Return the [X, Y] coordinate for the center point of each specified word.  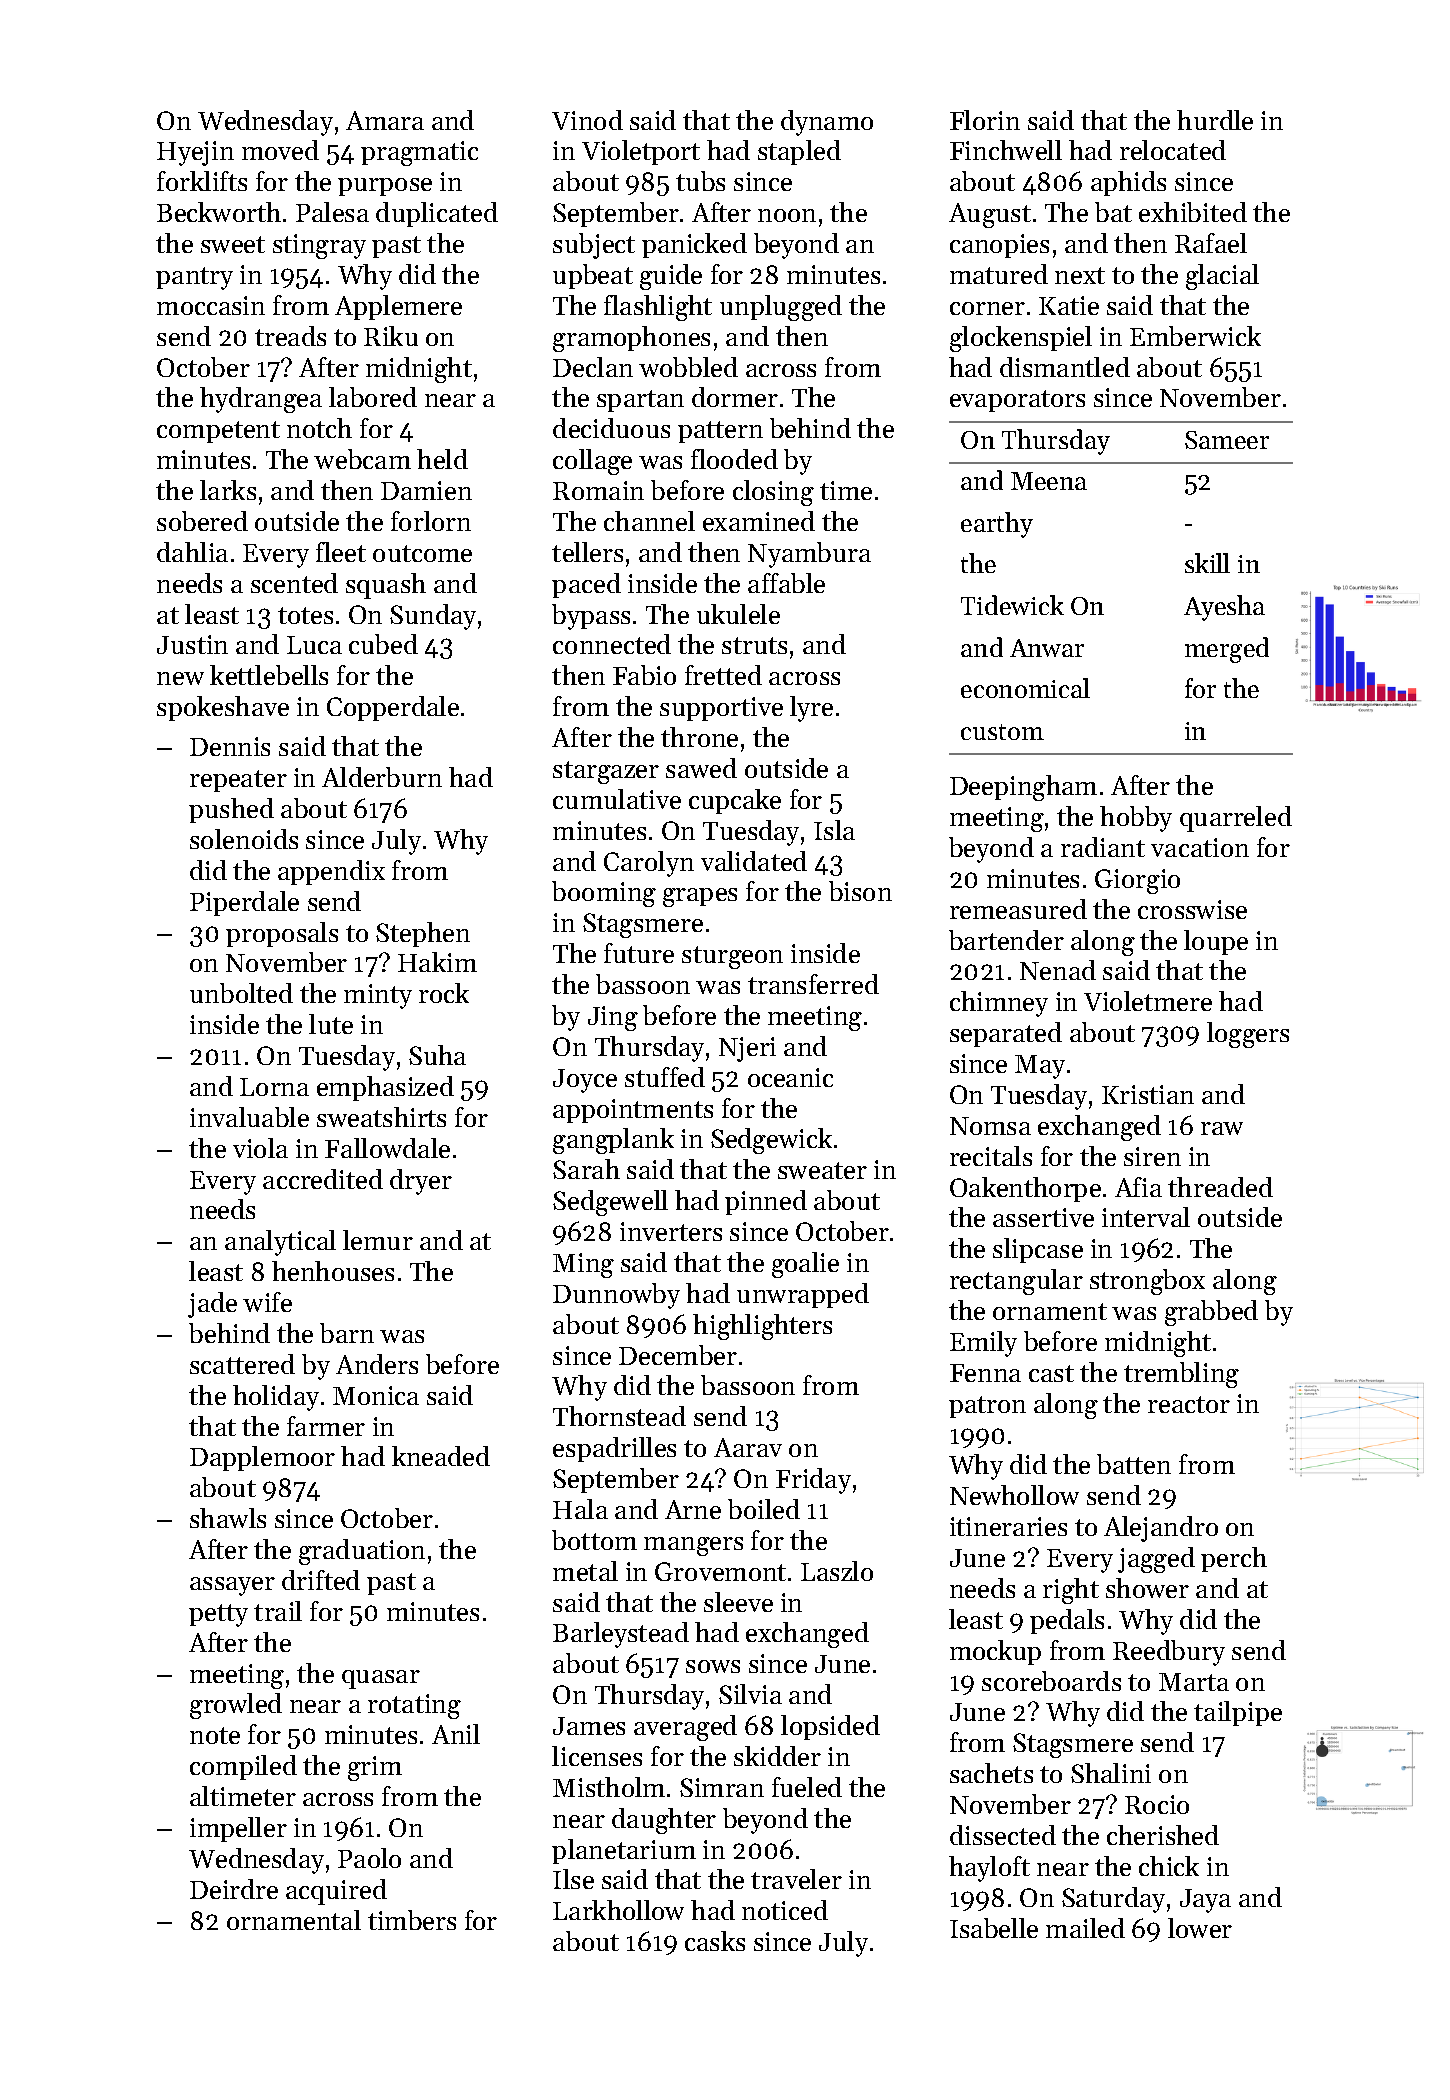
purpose [385, 187]
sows [713, 1666]
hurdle [1215, 120]
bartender [1006, 940]
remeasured [1018, 909]
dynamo [827, 123]
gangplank [613, 1141]
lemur [378, 1240]
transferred [813, 984]
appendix [331, 872]
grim [375, 1768]
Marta [1194, 1682]
